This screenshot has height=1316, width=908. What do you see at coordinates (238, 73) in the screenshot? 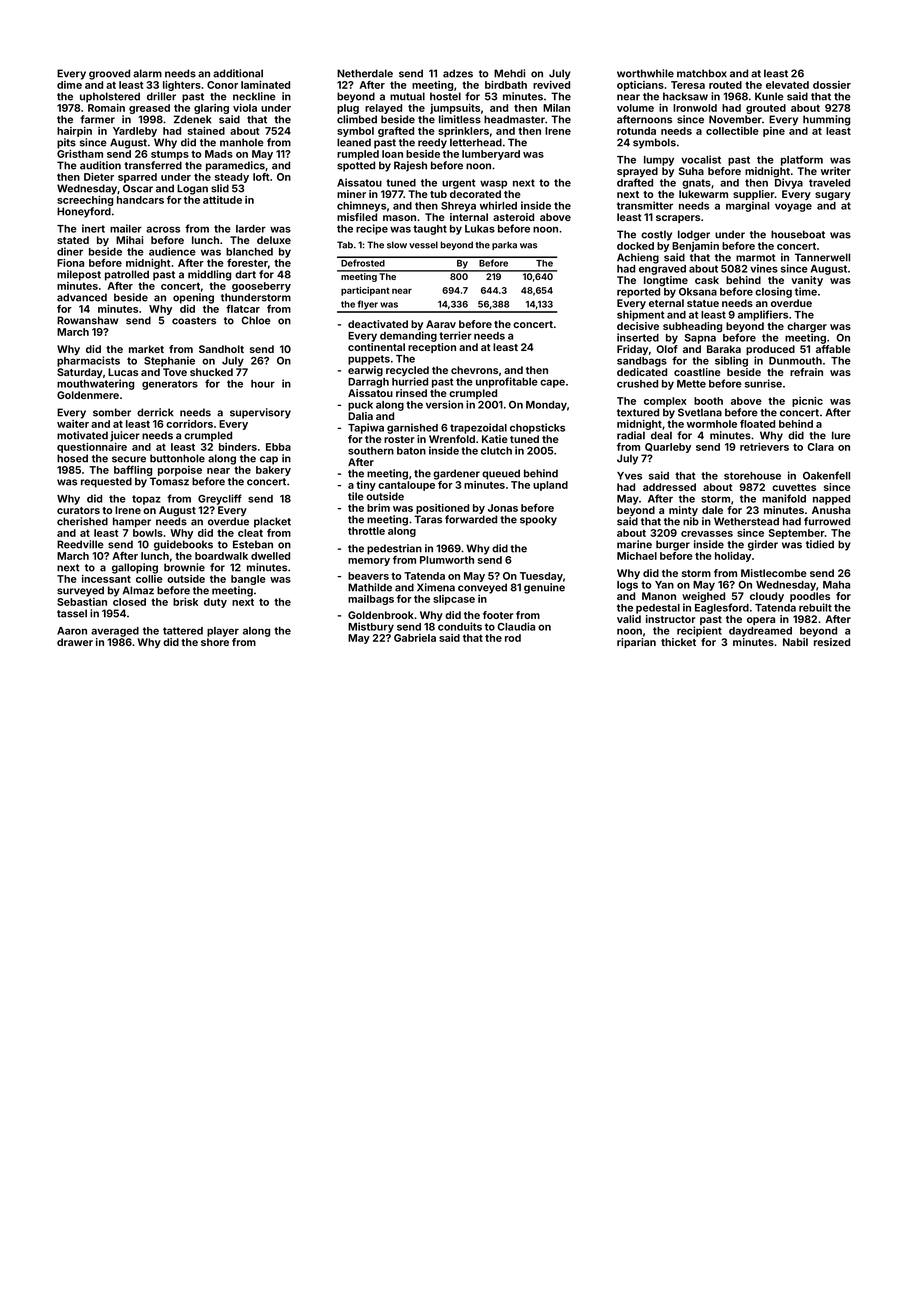
I see `additional` at bounding box center [238, 73].
